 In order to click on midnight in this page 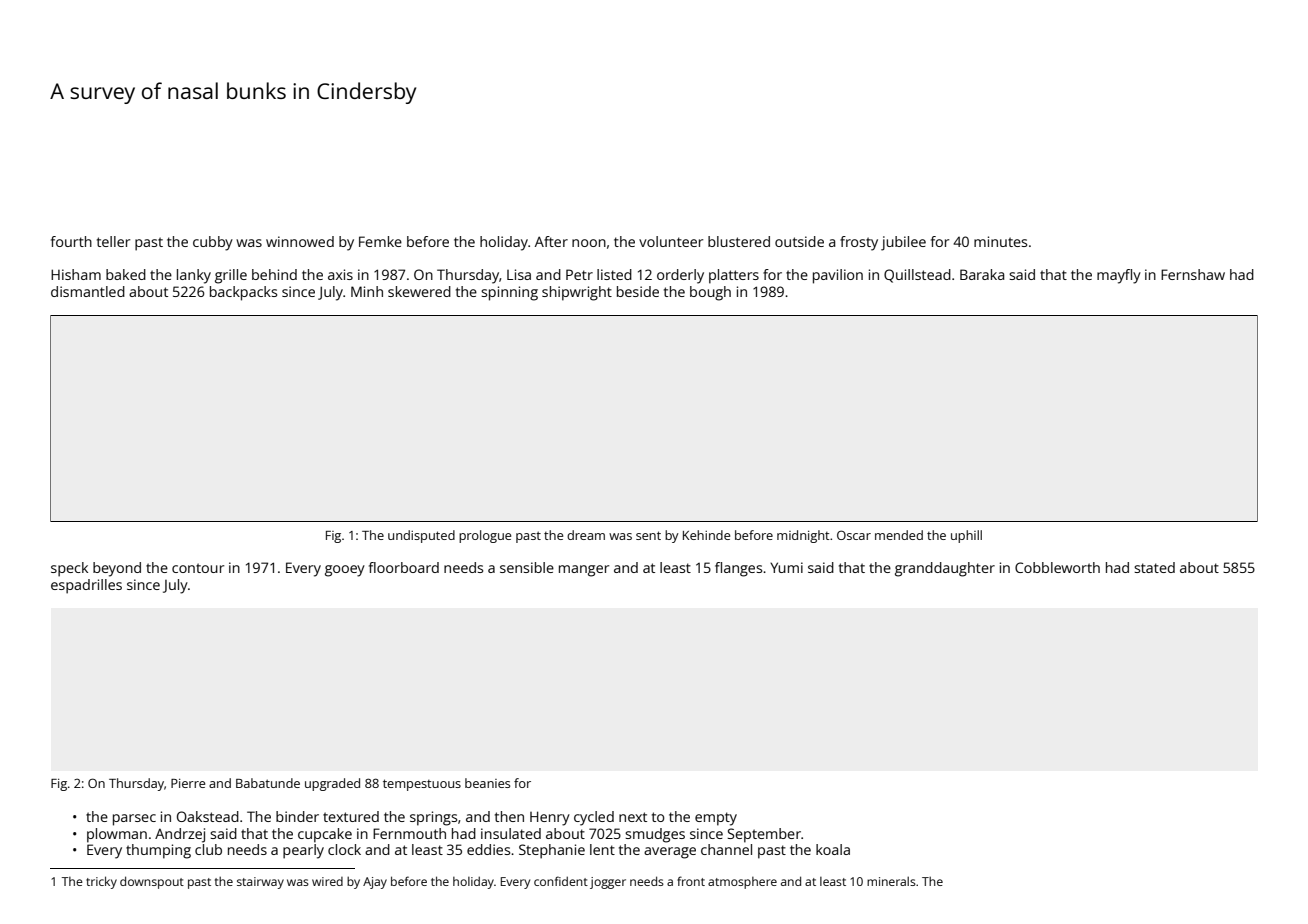, I will do `click(803, 536)`.
